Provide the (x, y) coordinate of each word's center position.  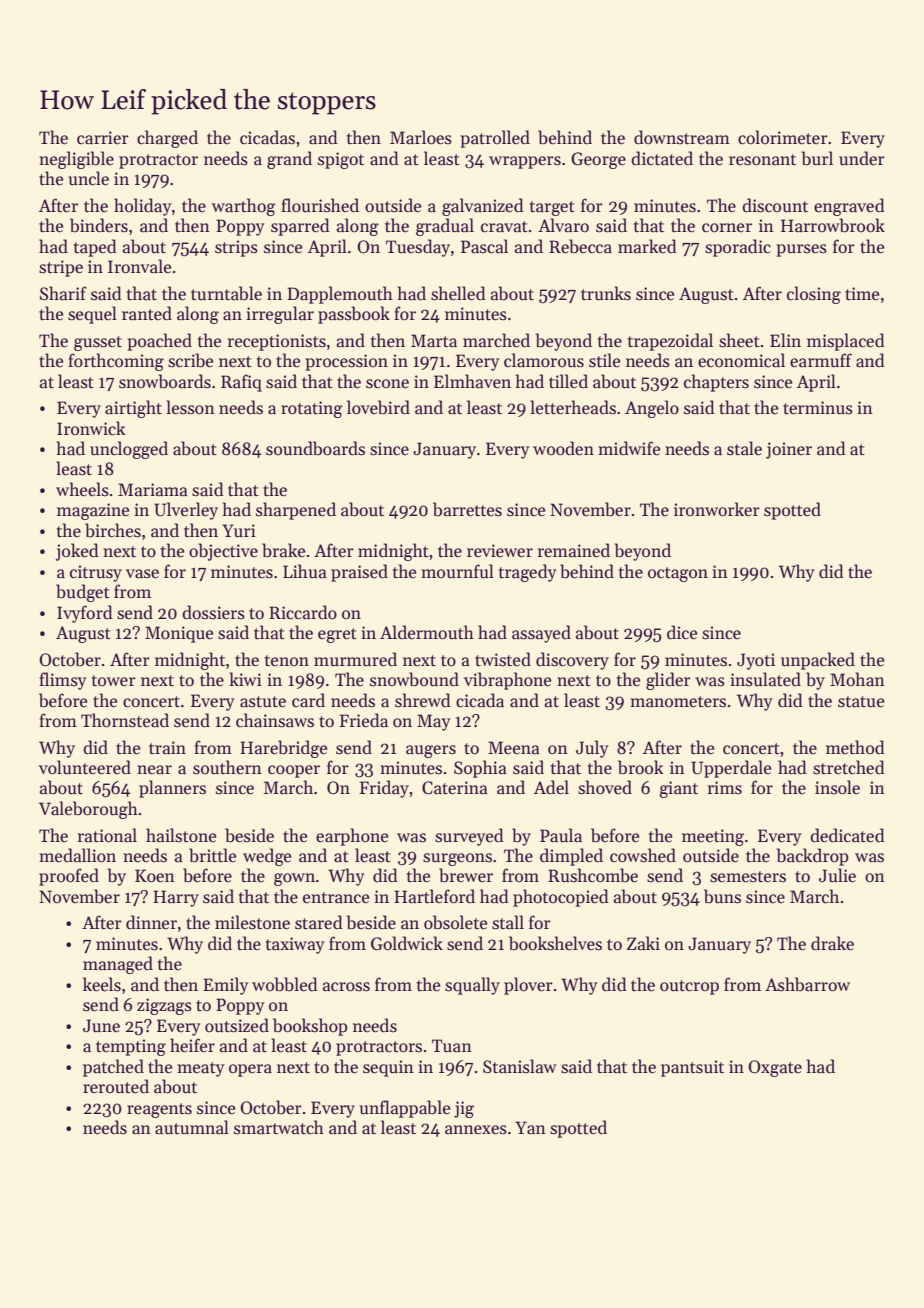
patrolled (495, 139)
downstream (682, 137)
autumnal (192, 1127)
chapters (716, 383)
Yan (530, 1128)
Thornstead (125, 720)
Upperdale (731, 769)
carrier (103, 138)
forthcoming (116, 362)
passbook (354, 315)
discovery (572, 661)
